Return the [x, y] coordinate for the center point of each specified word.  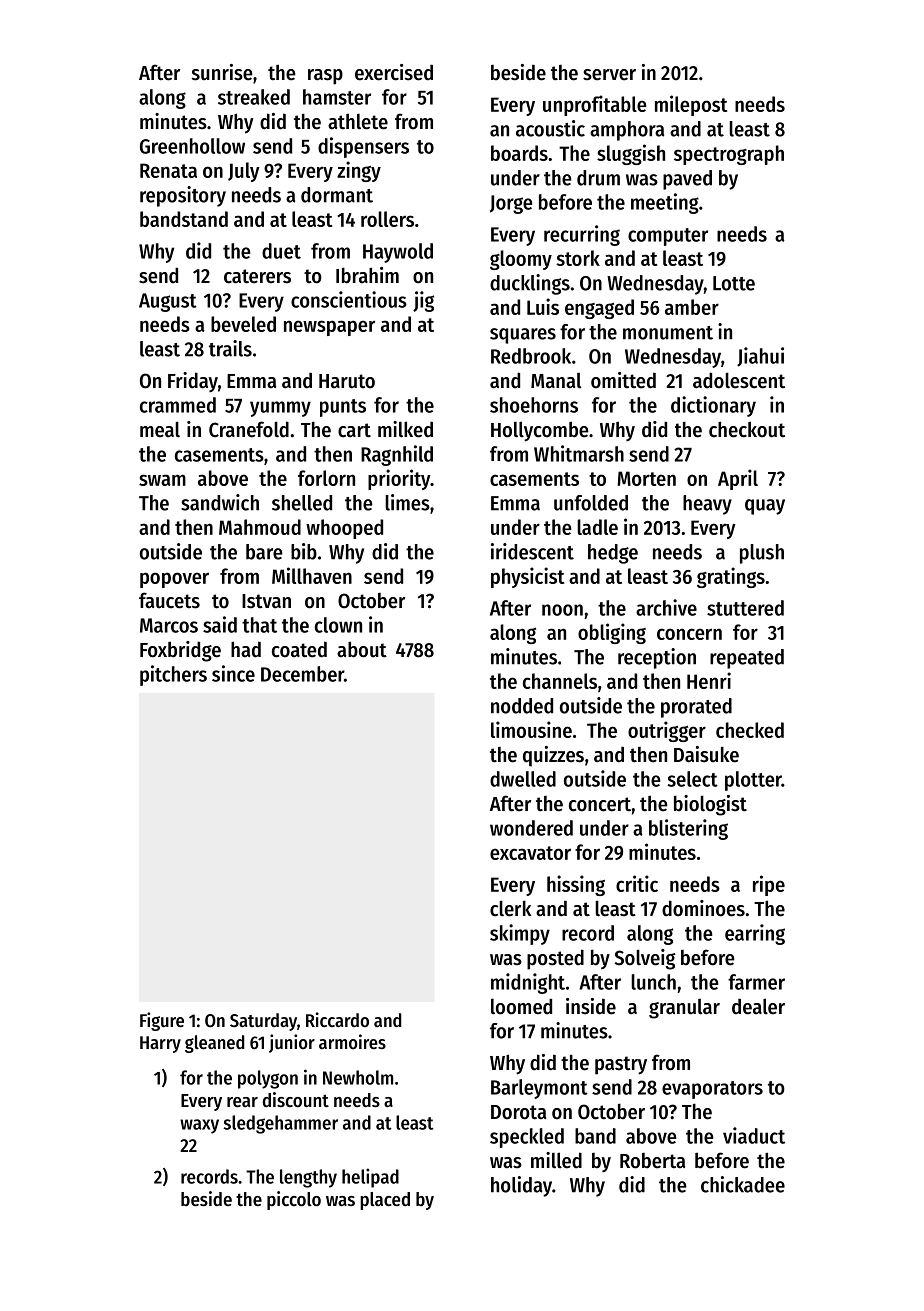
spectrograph [729, 155]
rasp [325, 77]
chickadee [743, 1184]
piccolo [294, 1200]
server [609, 75]
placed [385, 1201]
